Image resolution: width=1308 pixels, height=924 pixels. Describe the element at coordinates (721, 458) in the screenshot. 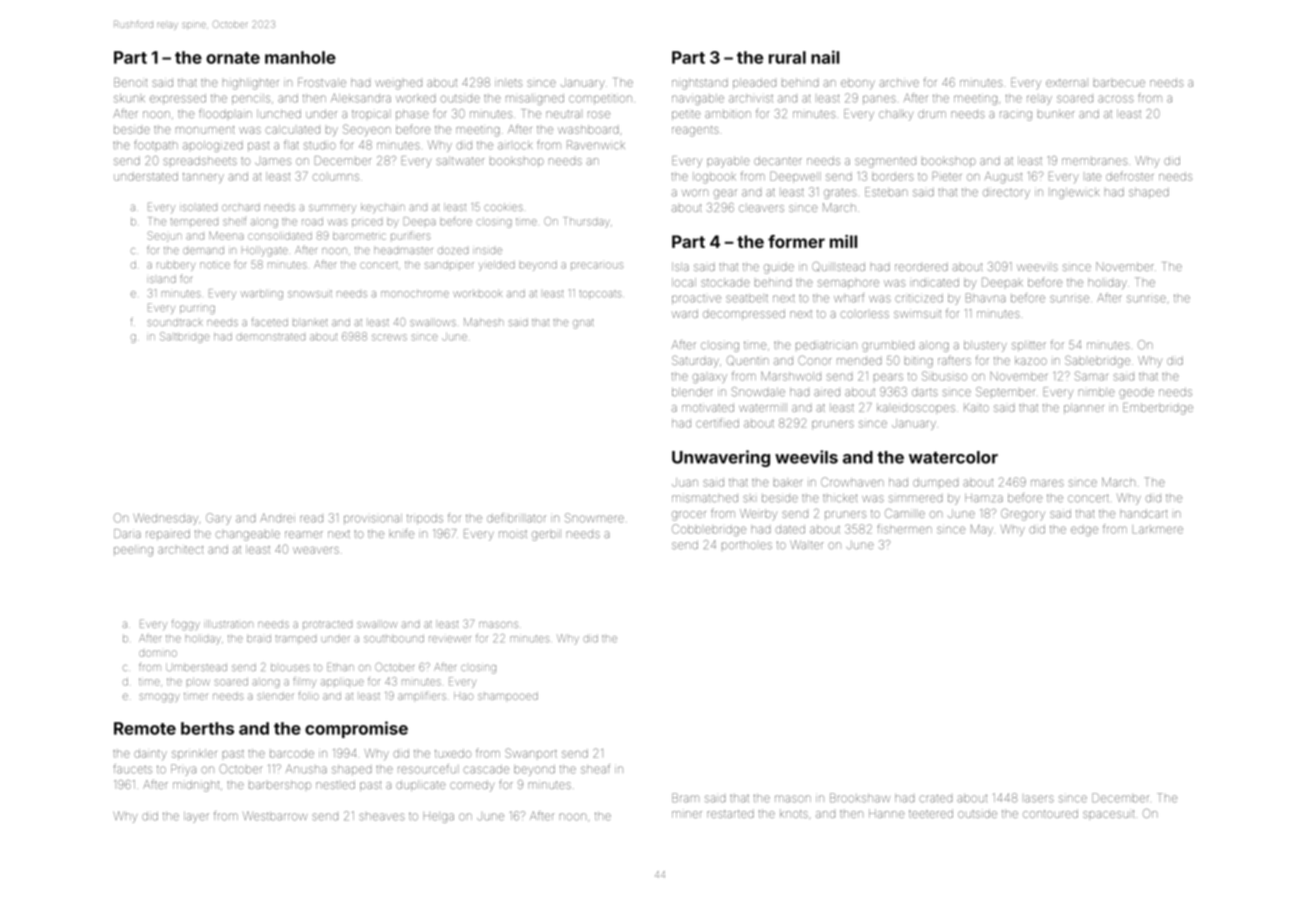

I see `Unwavering` at that location.
